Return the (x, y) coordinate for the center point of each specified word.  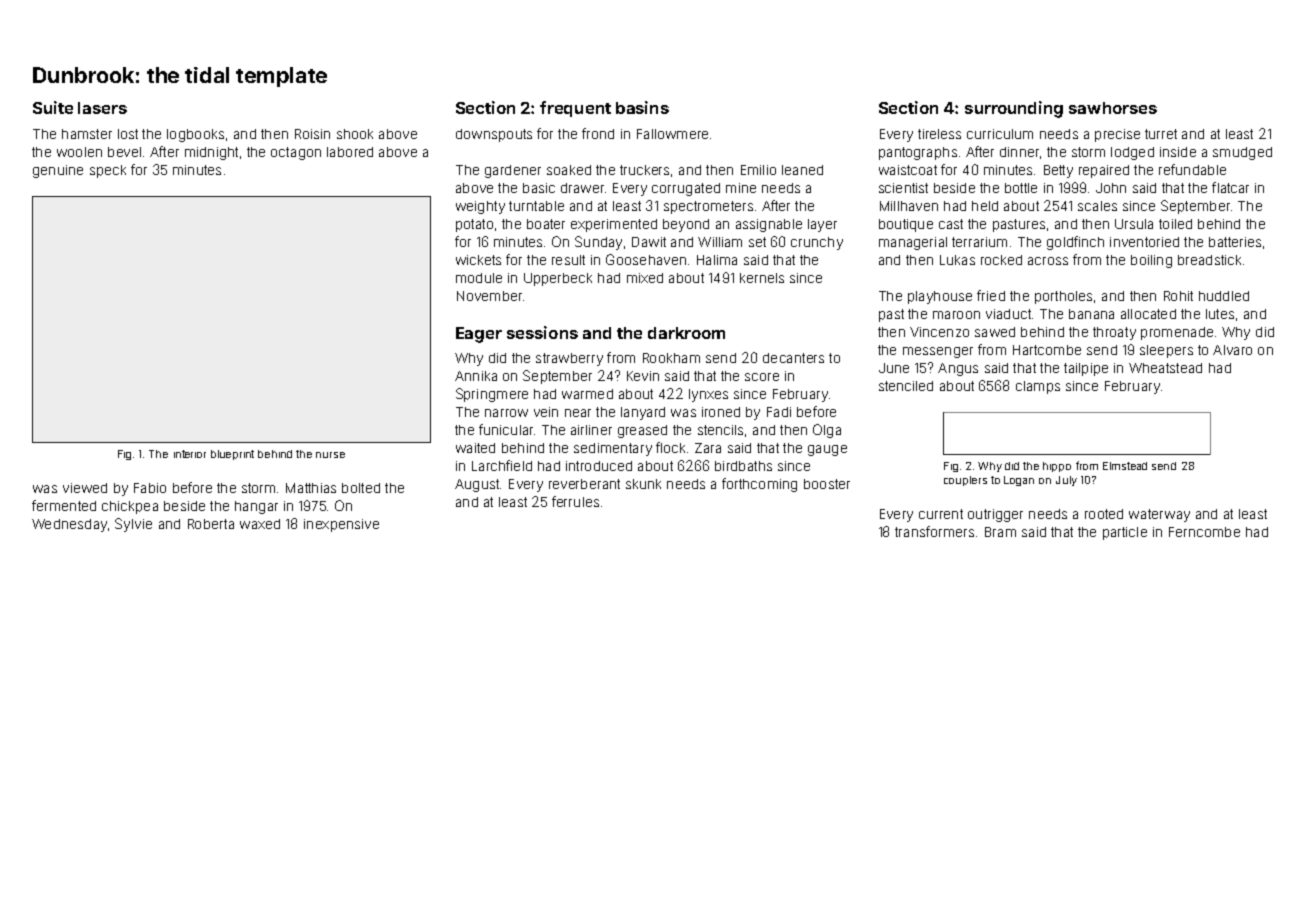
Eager (479, 335)
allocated (1148, 314)
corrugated (686, 189)
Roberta (211, 524)
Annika (476, 376)
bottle (1021, 188)
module (479, 278)
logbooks (195, 135)
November (489, 296)
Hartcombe (1047, 350)
